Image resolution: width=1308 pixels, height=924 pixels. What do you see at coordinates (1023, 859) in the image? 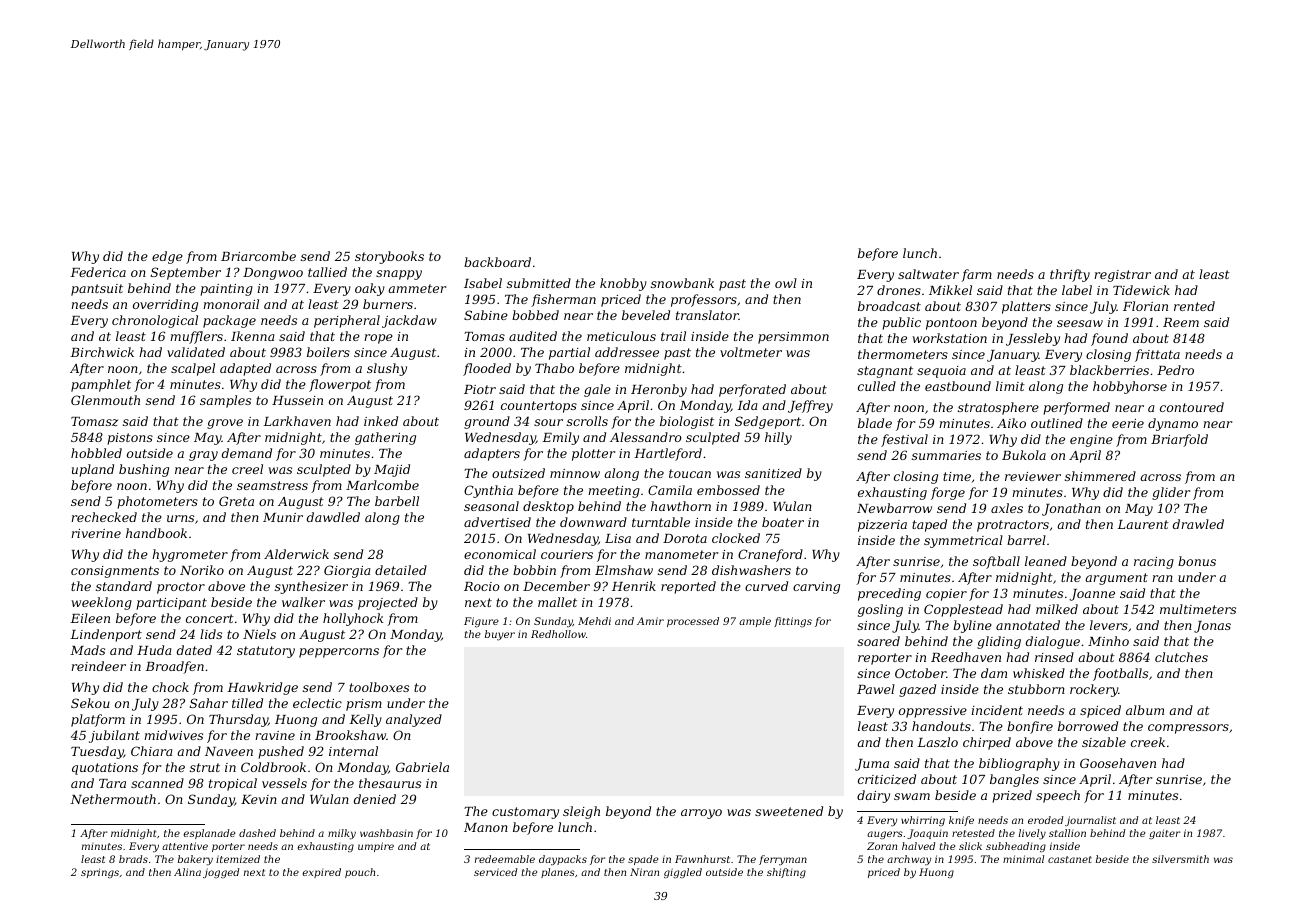
I see `minimal` at bounding box center [1023, 859].
